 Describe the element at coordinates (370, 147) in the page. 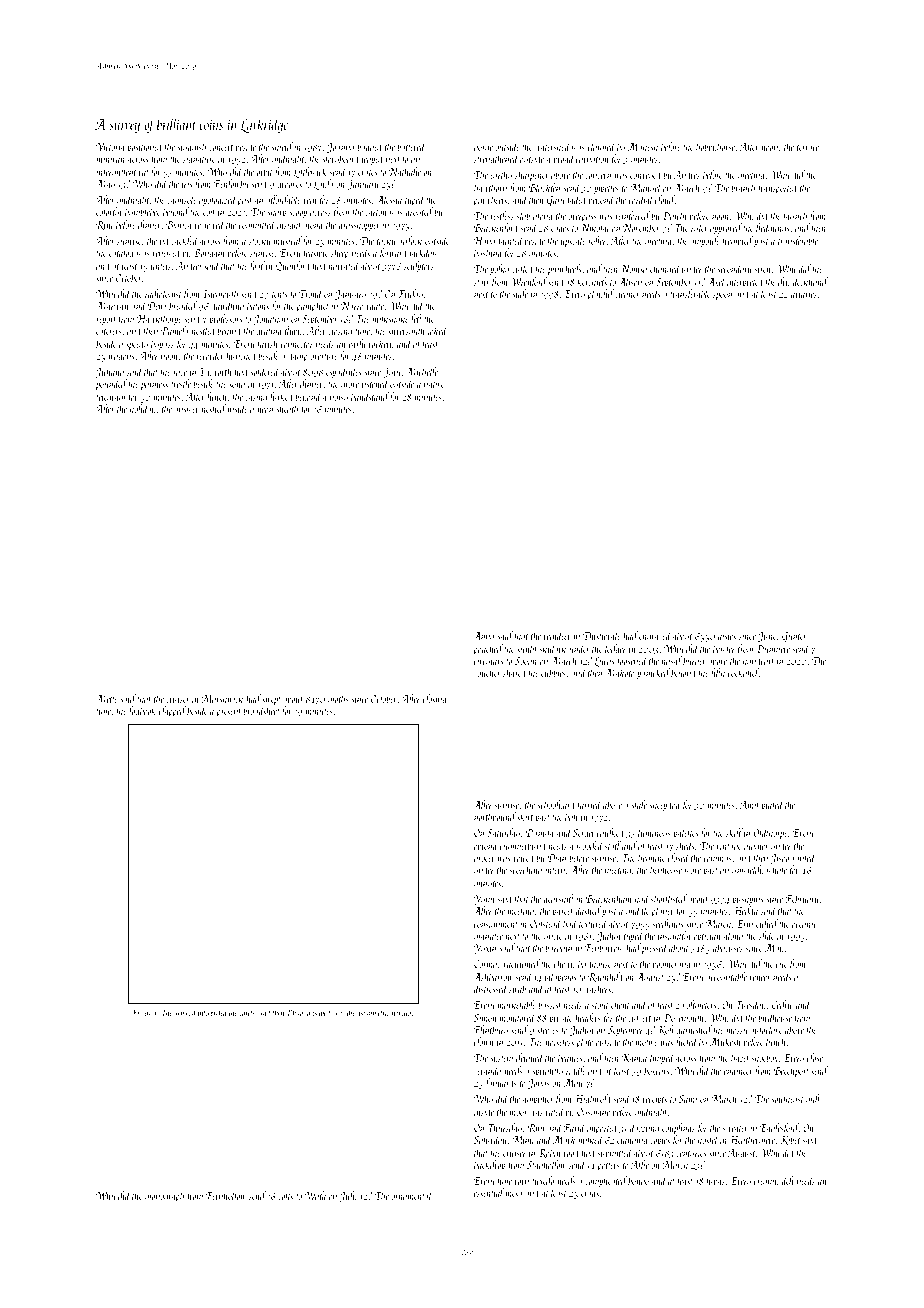

I see `bagged` at that location.
